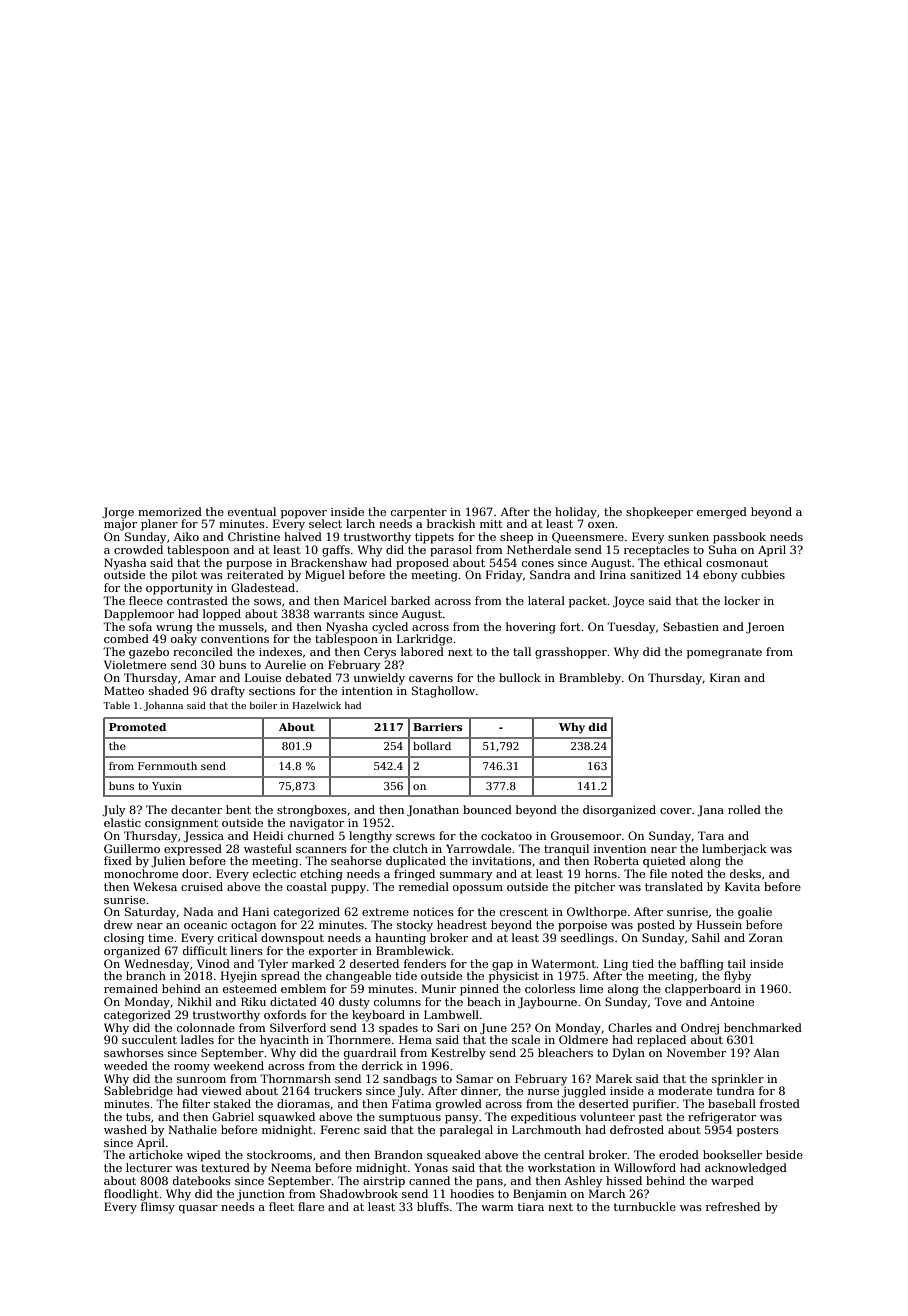  I want to click on lateral, so click(546, 600).
